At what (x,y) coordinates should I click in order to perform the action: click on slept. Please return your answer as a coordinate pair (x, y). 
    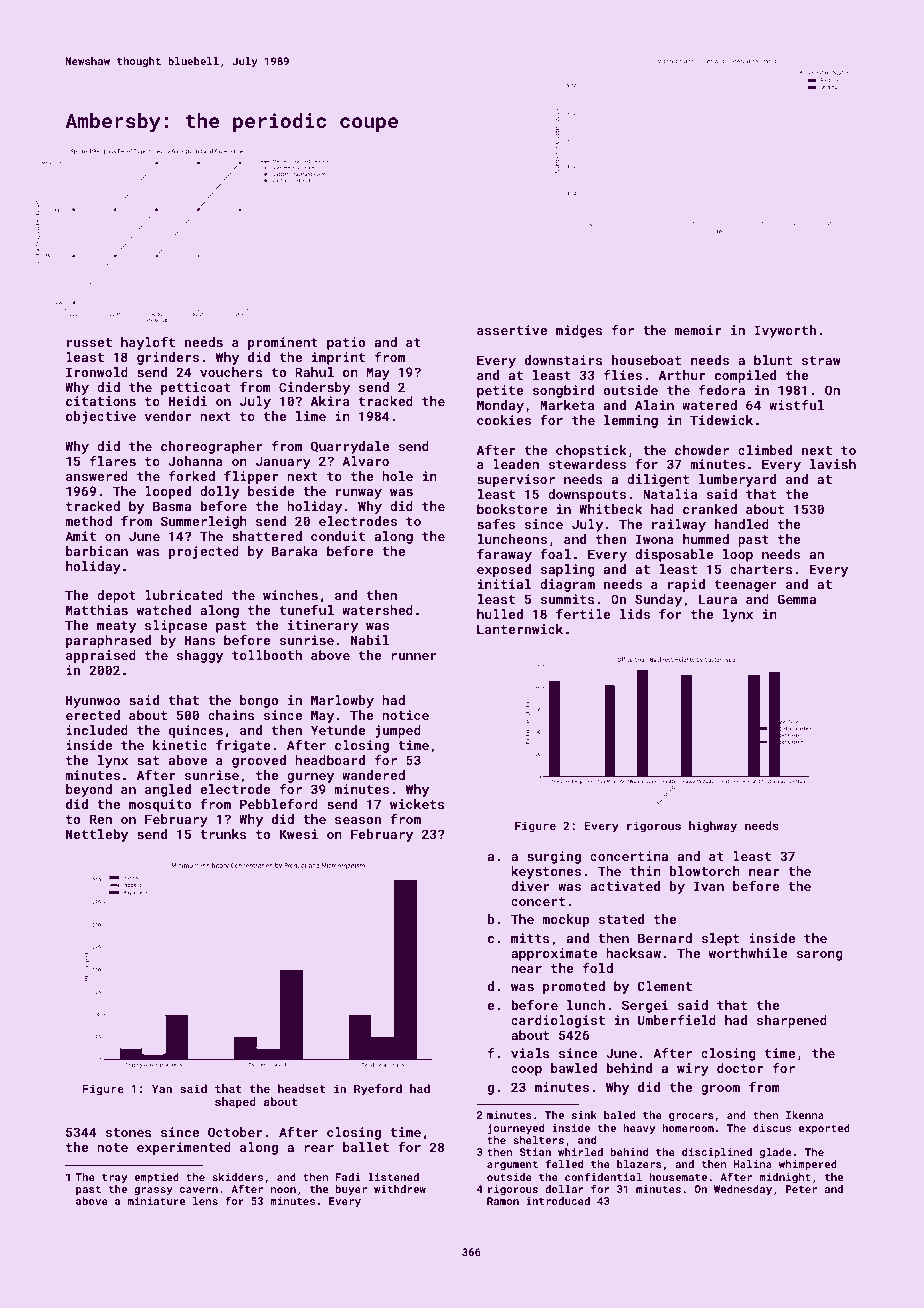
    Looking at the image, I should click on (720, 939).
